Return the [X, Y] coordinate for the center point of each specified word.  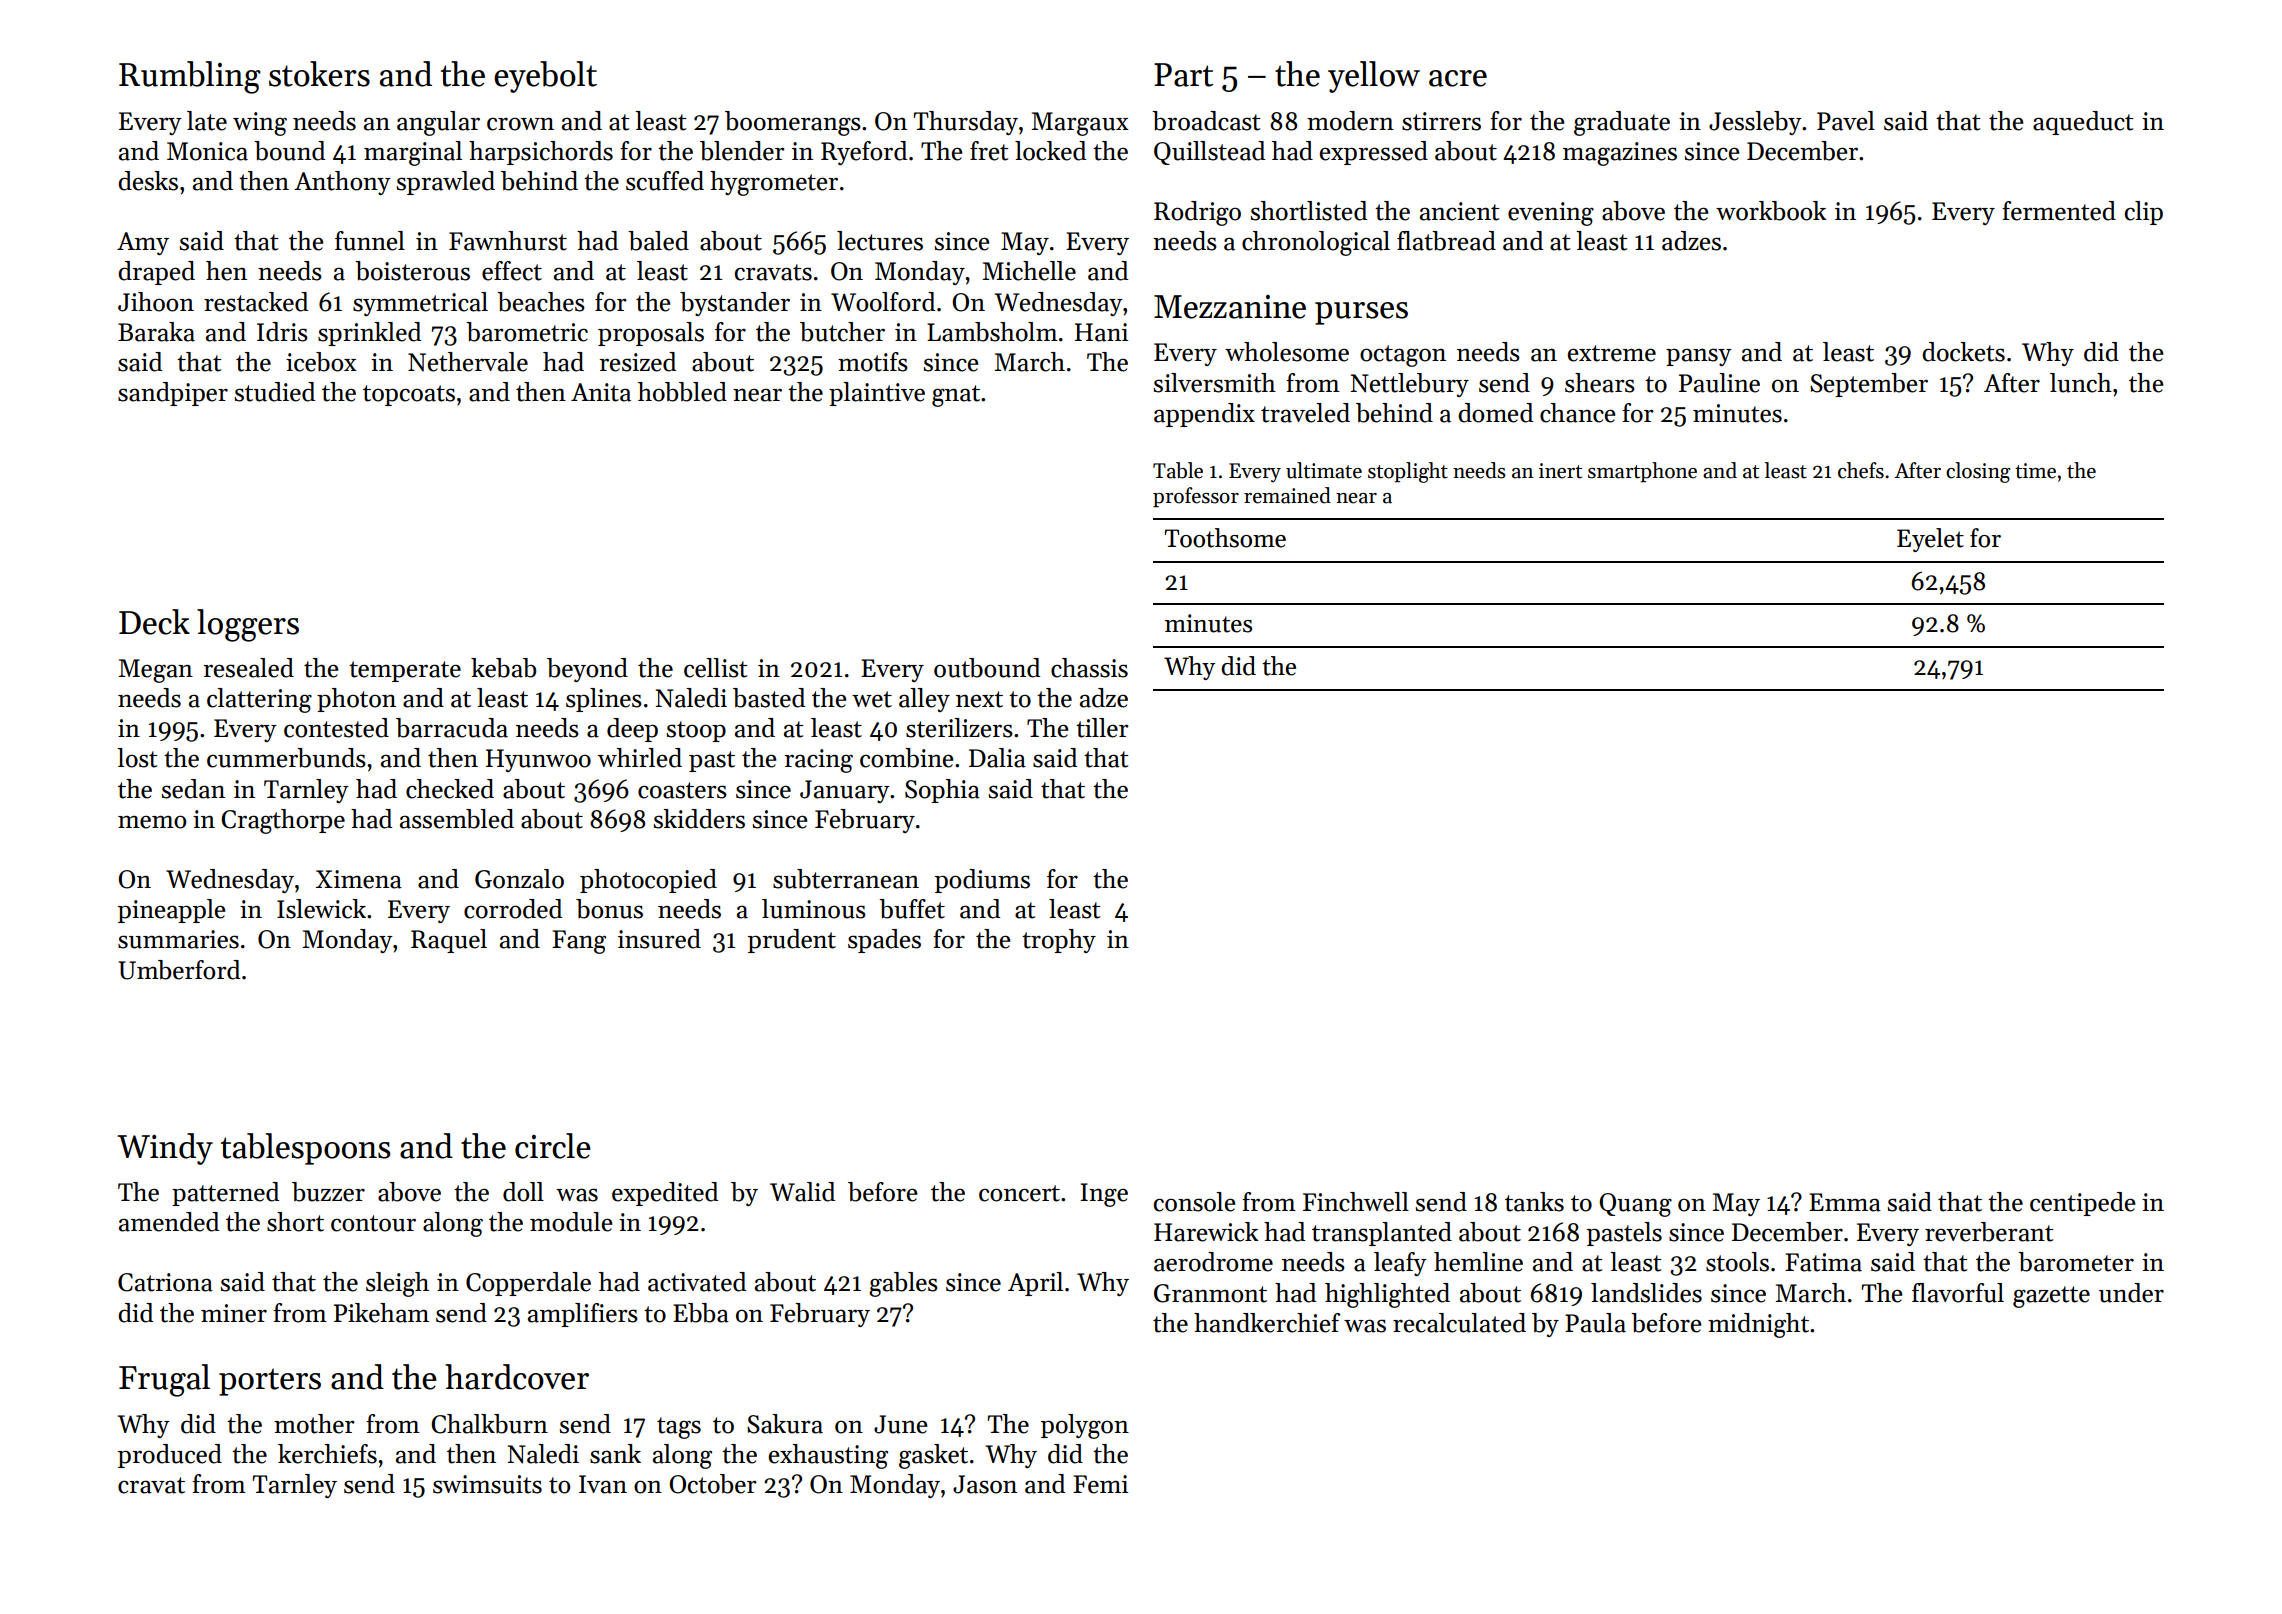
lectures [880, 241]
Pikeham [381, 1313]
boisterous [412, 271]
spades [884, 941]
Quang [1635, 1205]
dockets [1963, 352]
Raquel [449, 941]
